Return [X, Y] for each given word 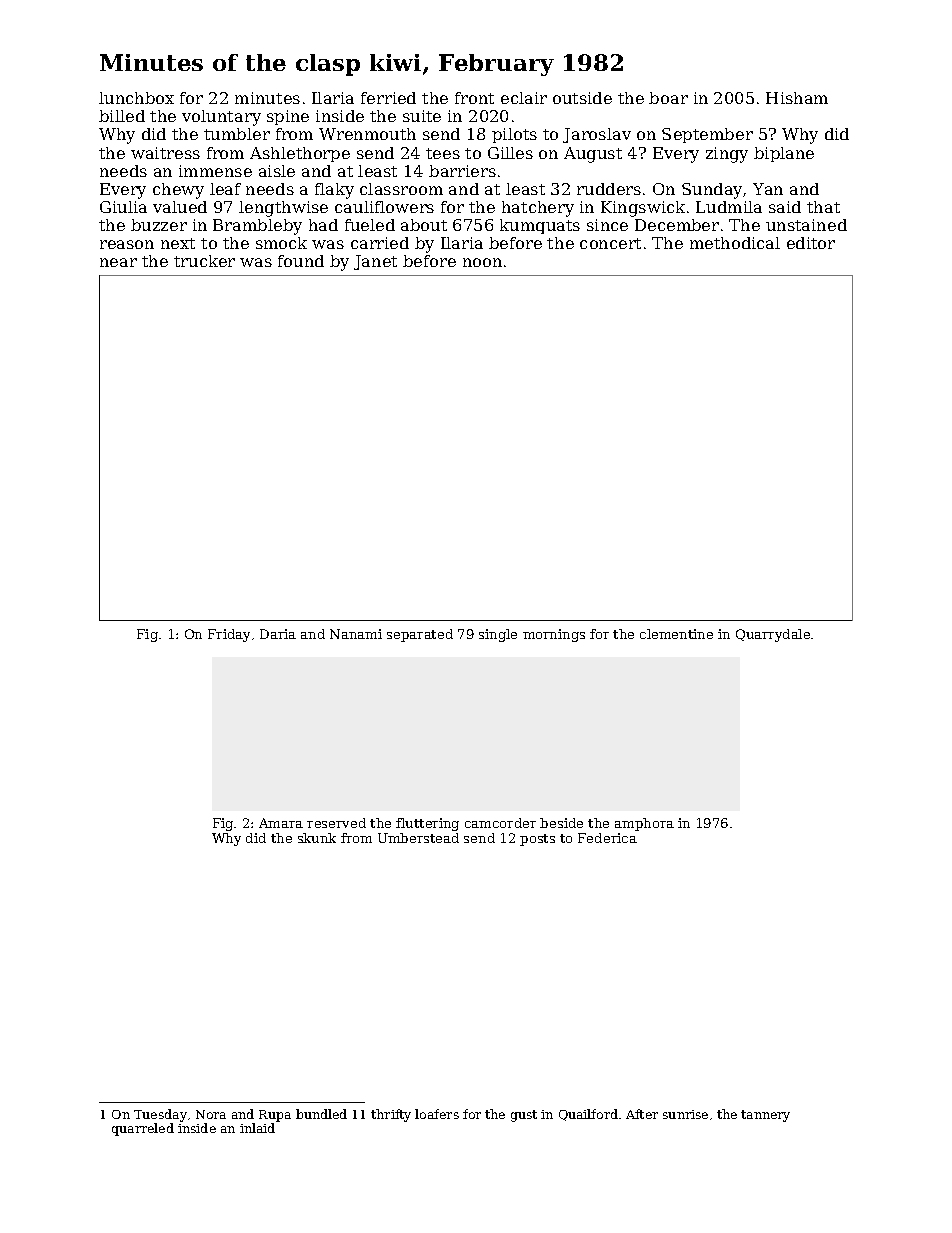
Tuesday [160, 1115]
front [474, 98]
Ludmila [729, 207]
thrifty [391, 1115]
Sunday [712, 191]
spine [288, 117]
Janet [375, 262]
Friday [229, 635]
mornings [554, 635]
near [118, 262]
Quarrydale [773, 635]
